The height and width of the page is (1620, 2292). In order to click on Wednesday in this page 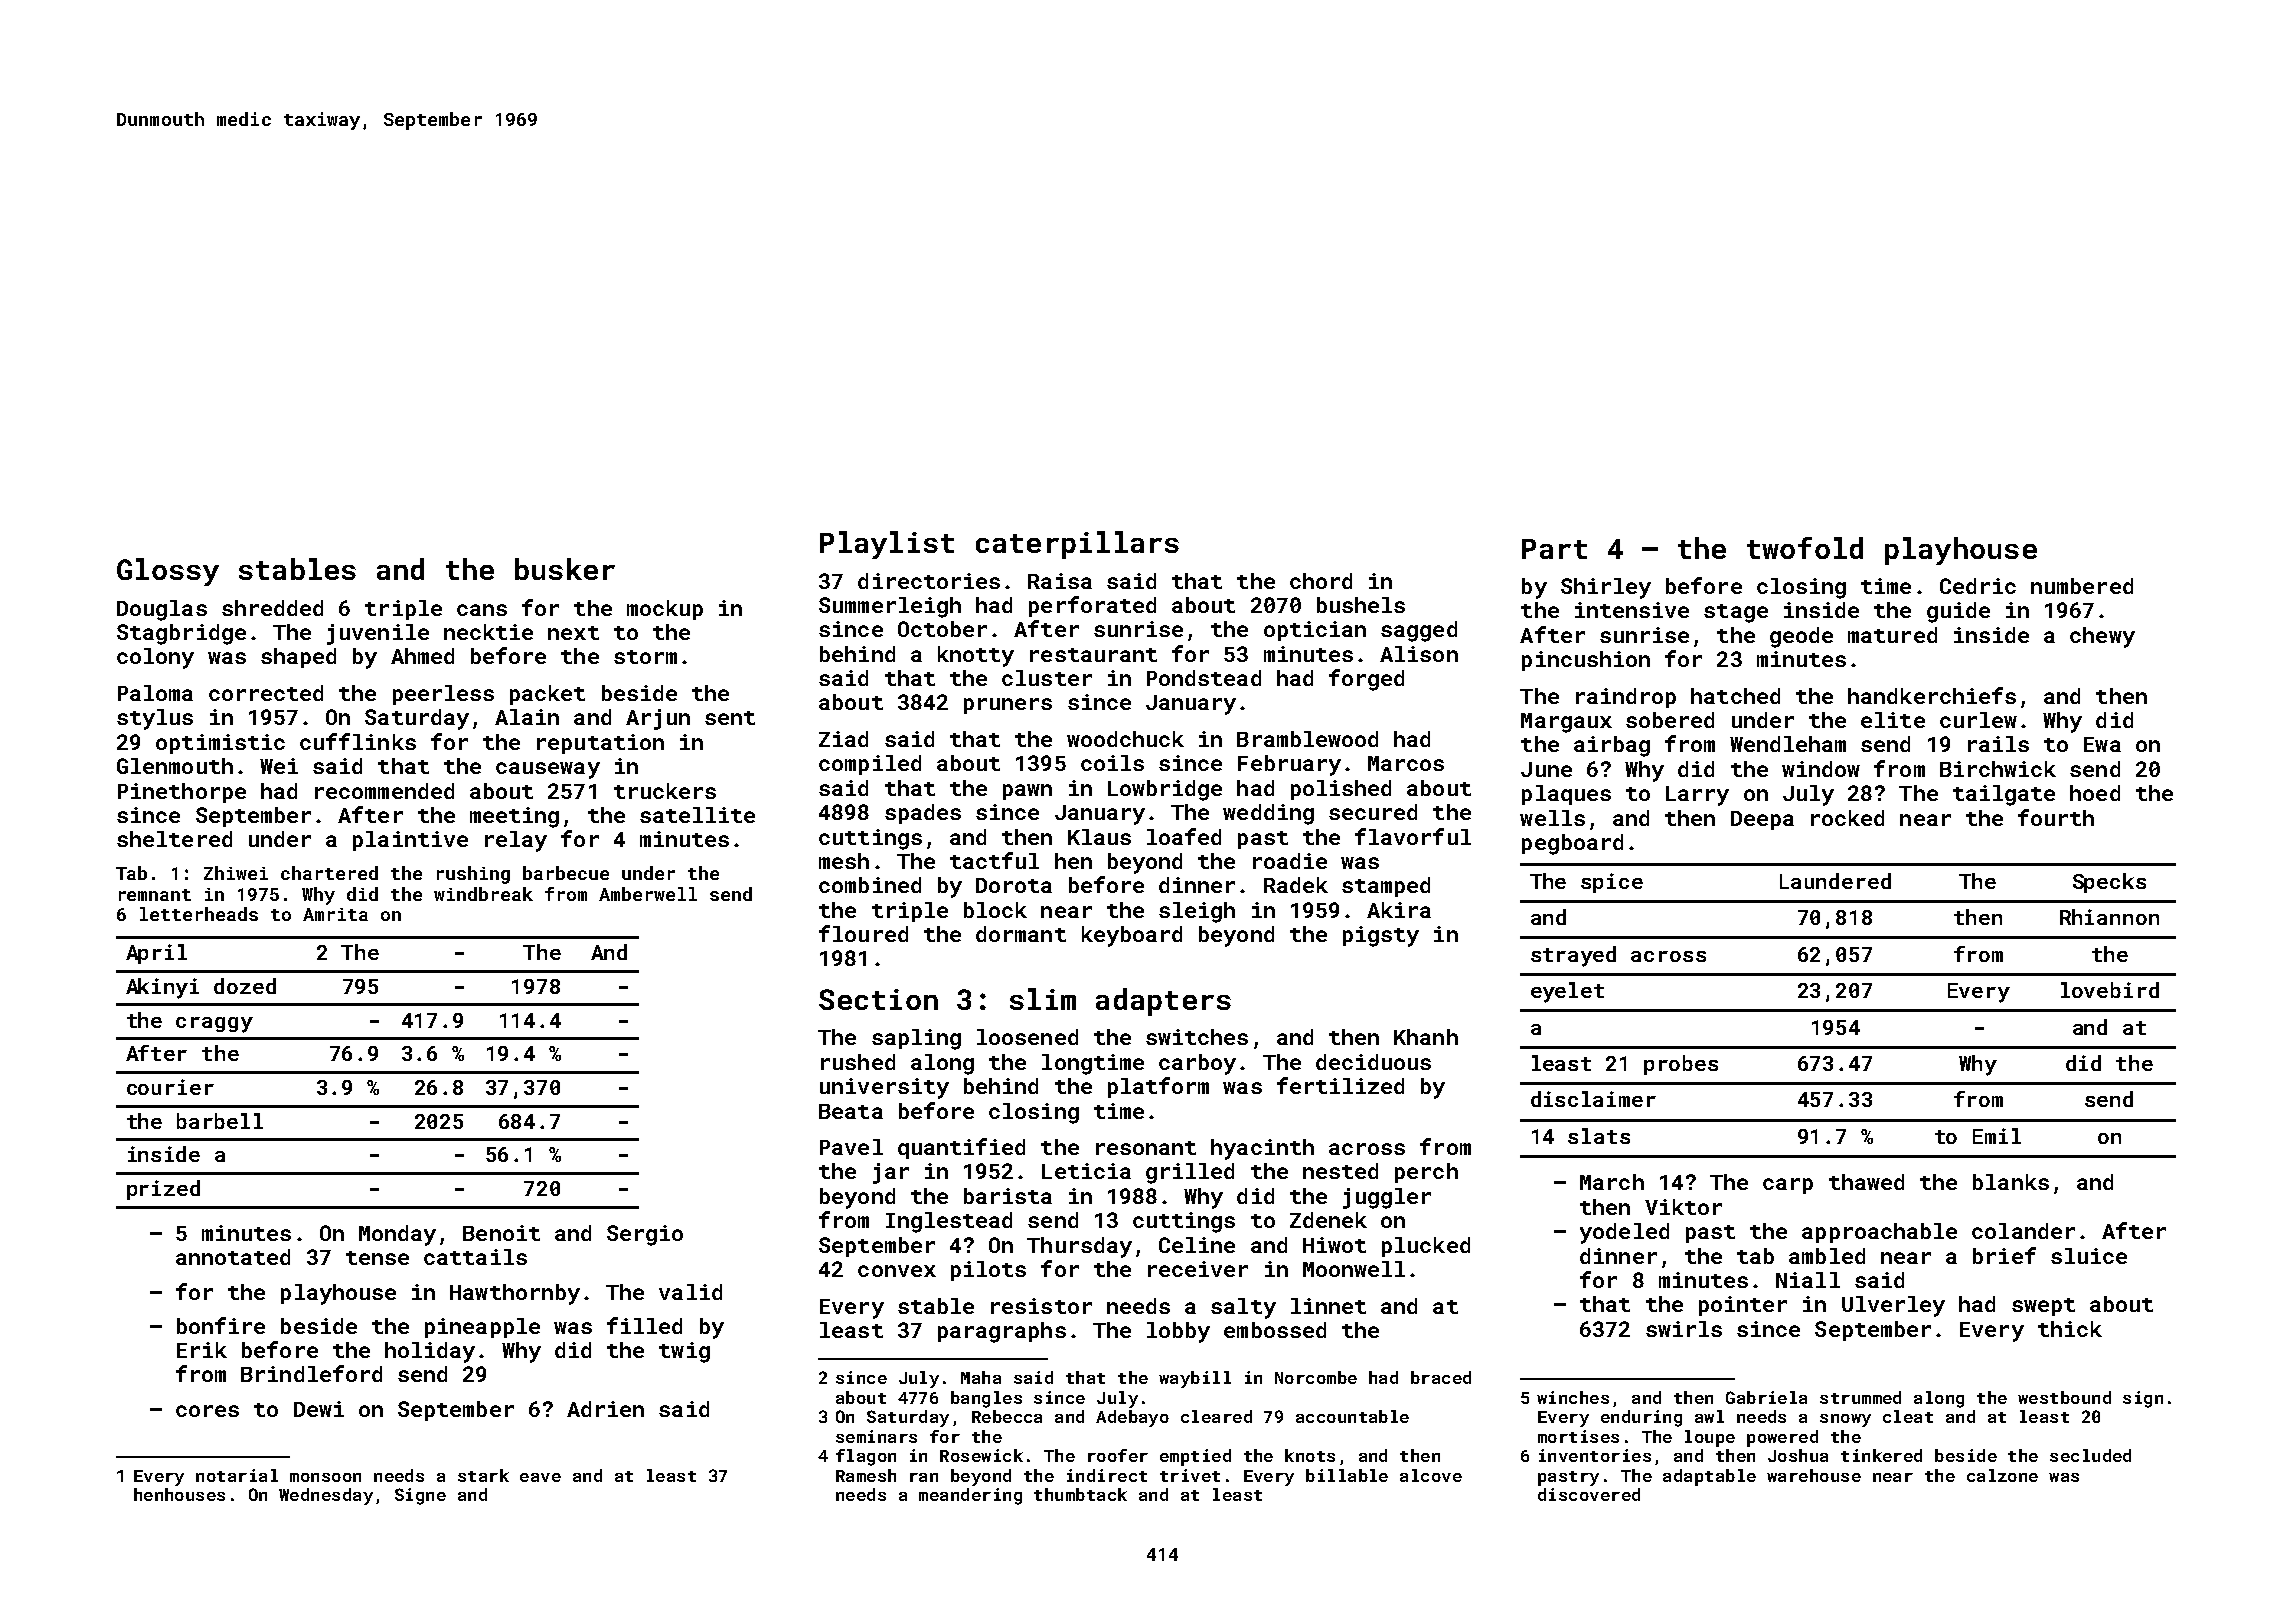, I will do `click(326, 1496)`.
